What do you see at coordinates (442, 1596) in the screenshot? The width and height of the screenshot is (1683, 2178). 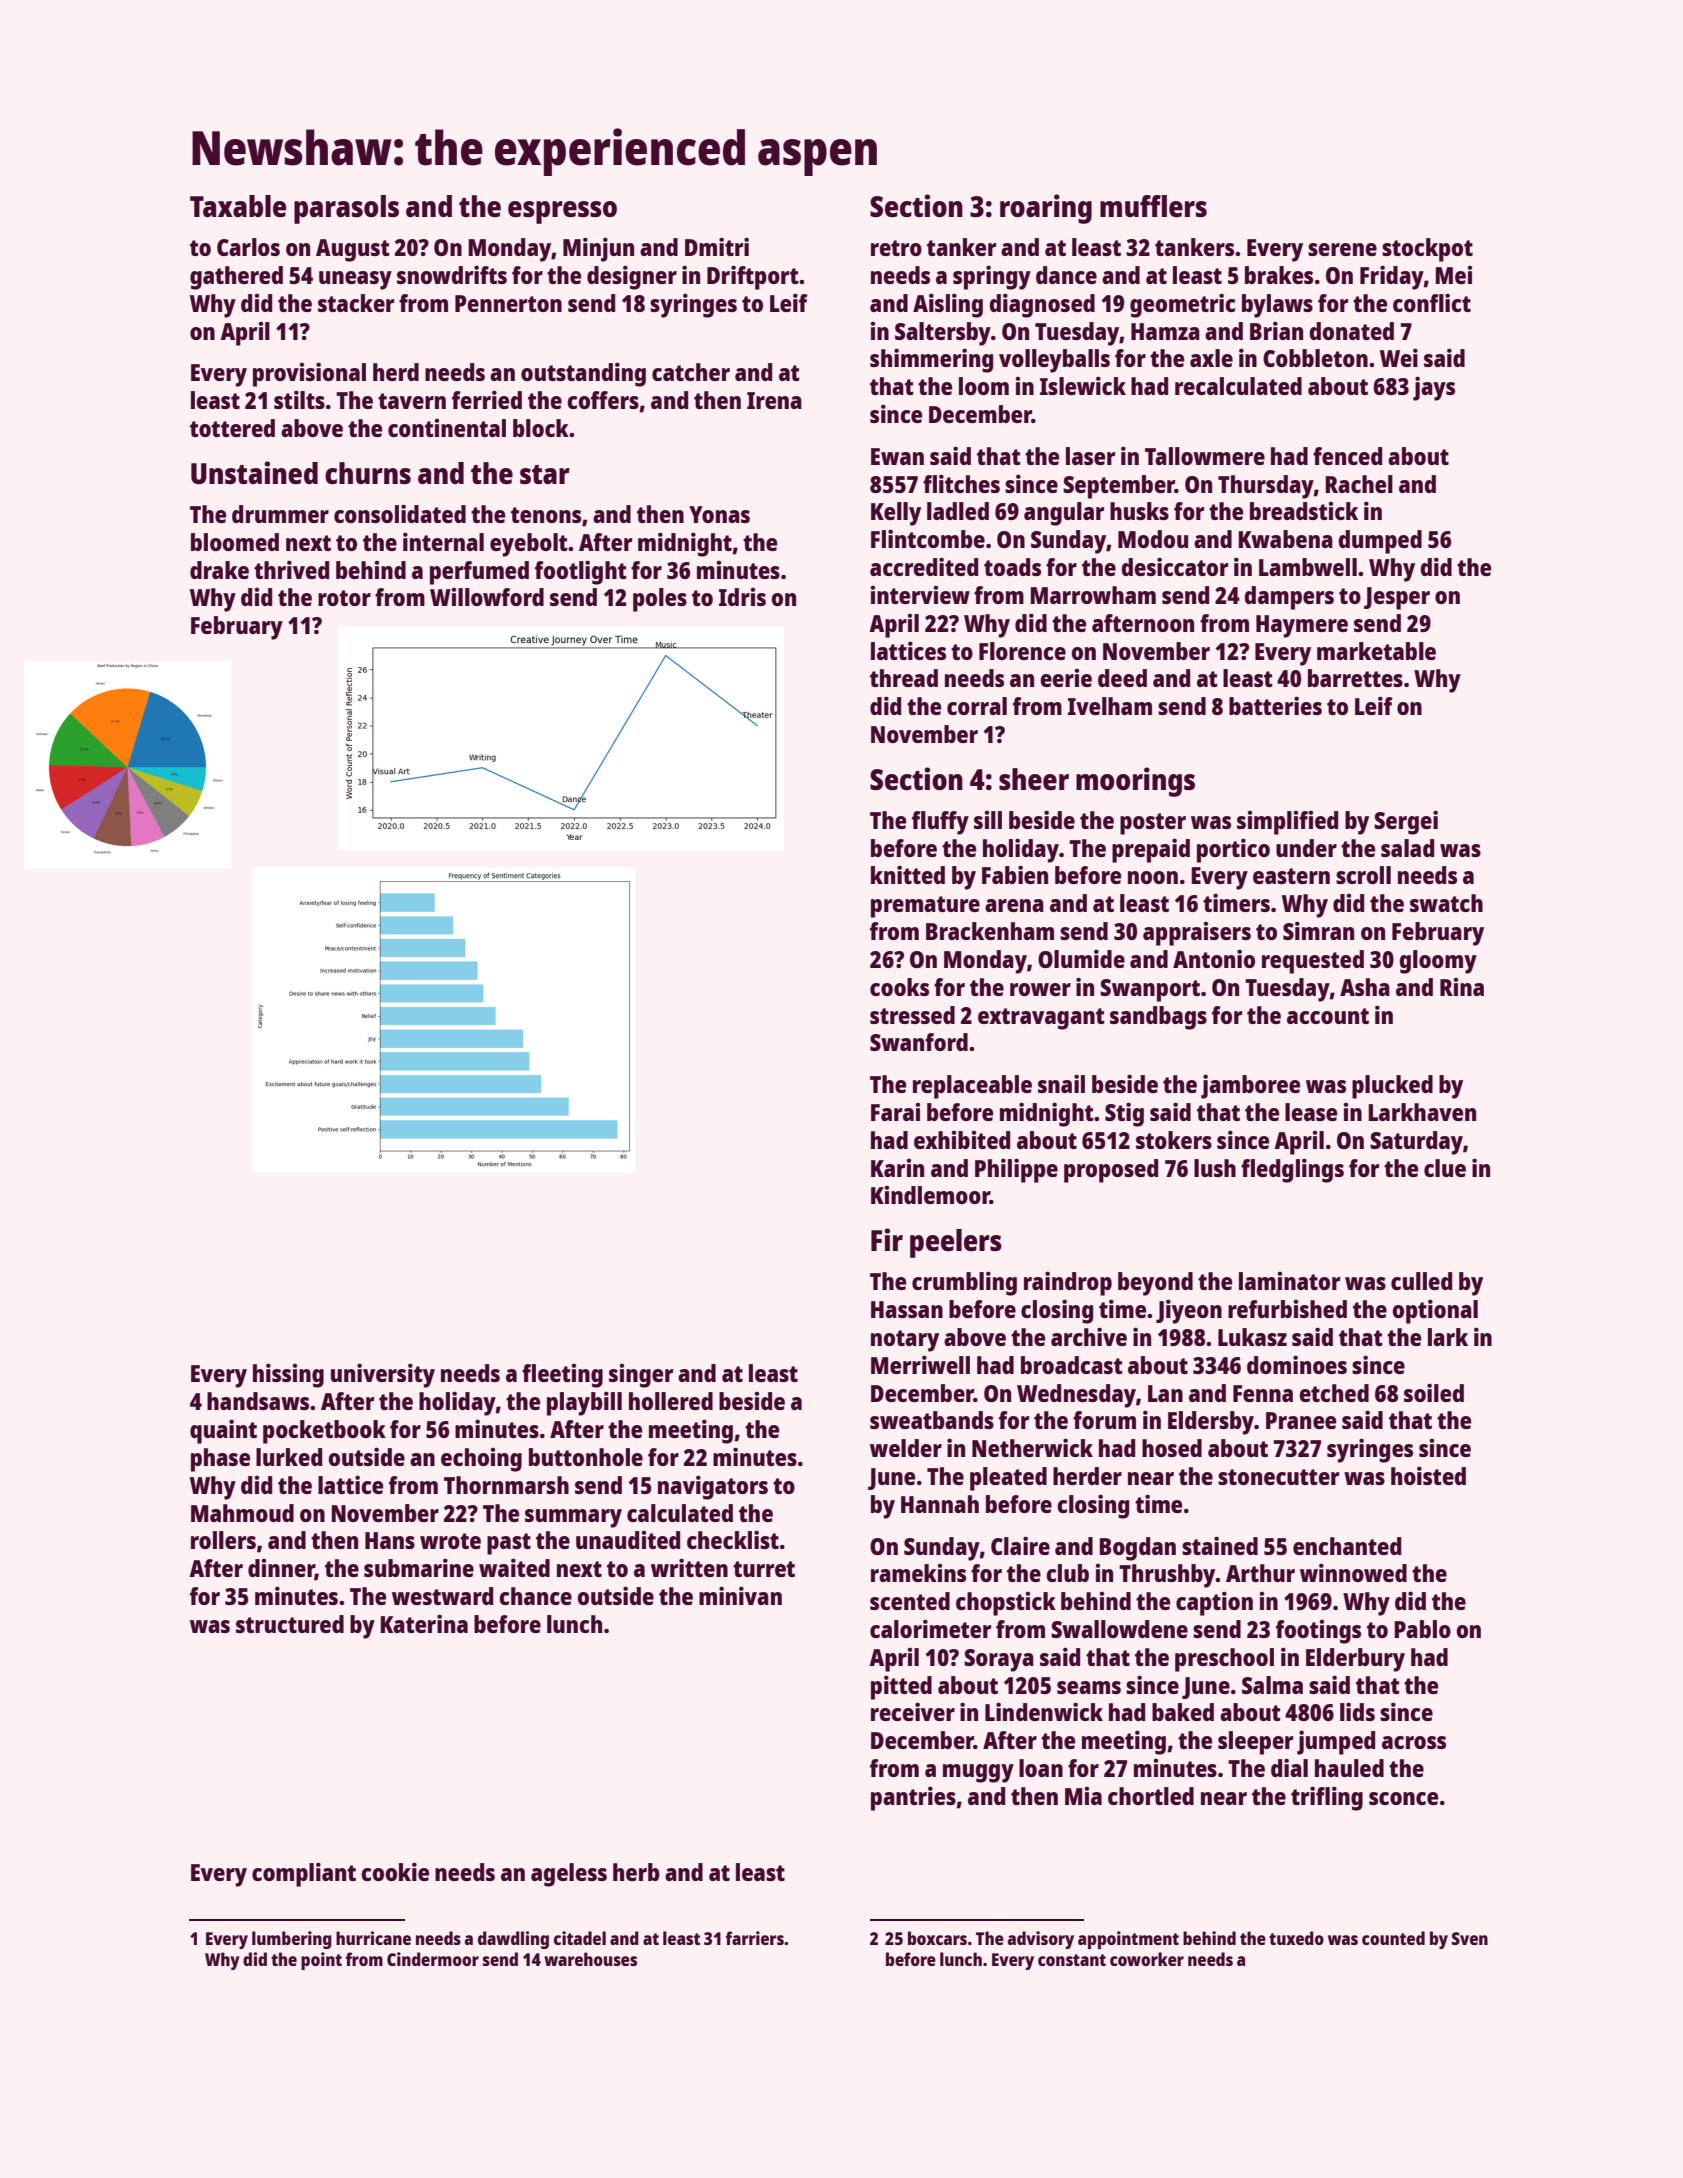 I see `westward` at bounding box center [442, 1596].
